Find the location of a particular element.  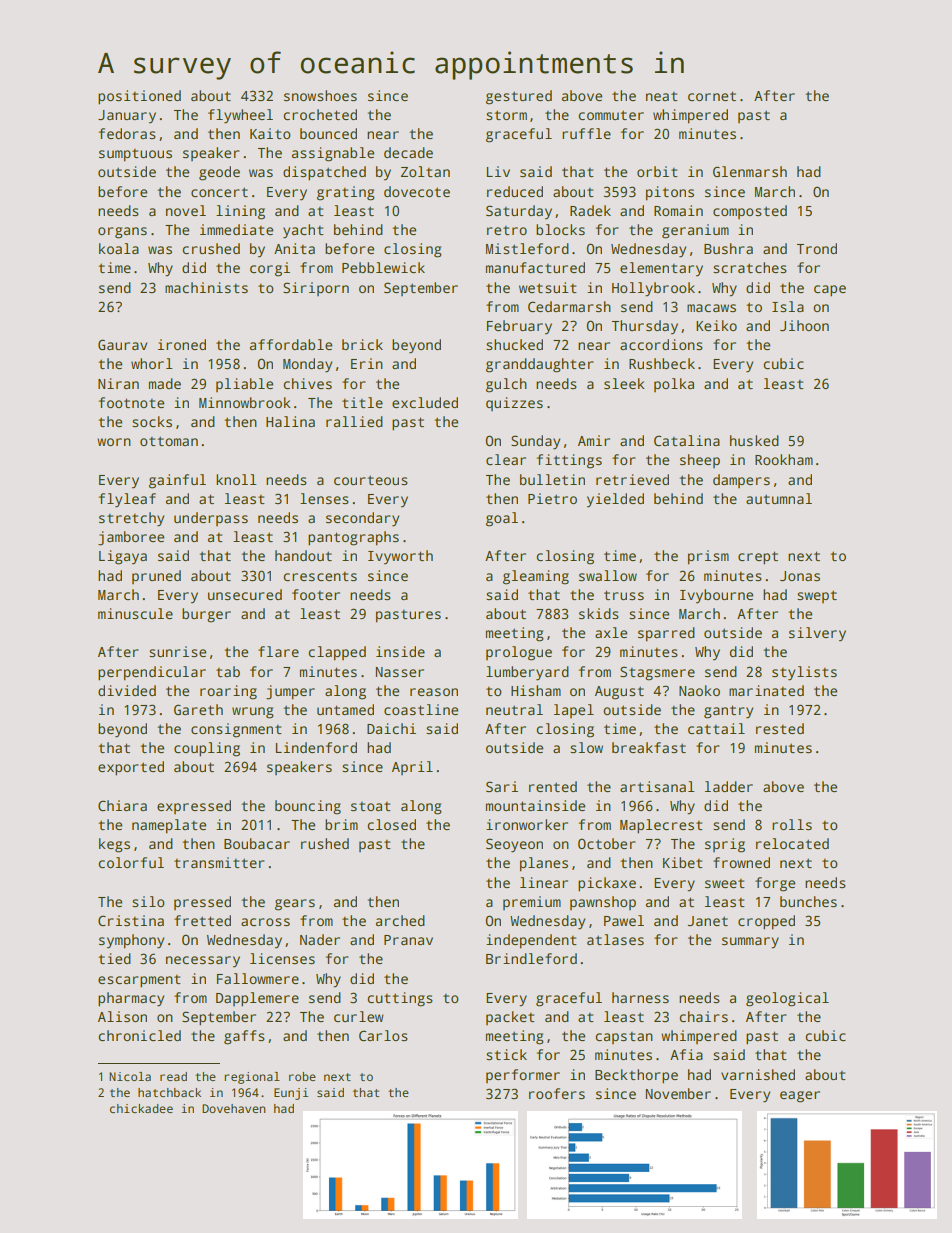

orbit is located at coordinates (657, 171).
